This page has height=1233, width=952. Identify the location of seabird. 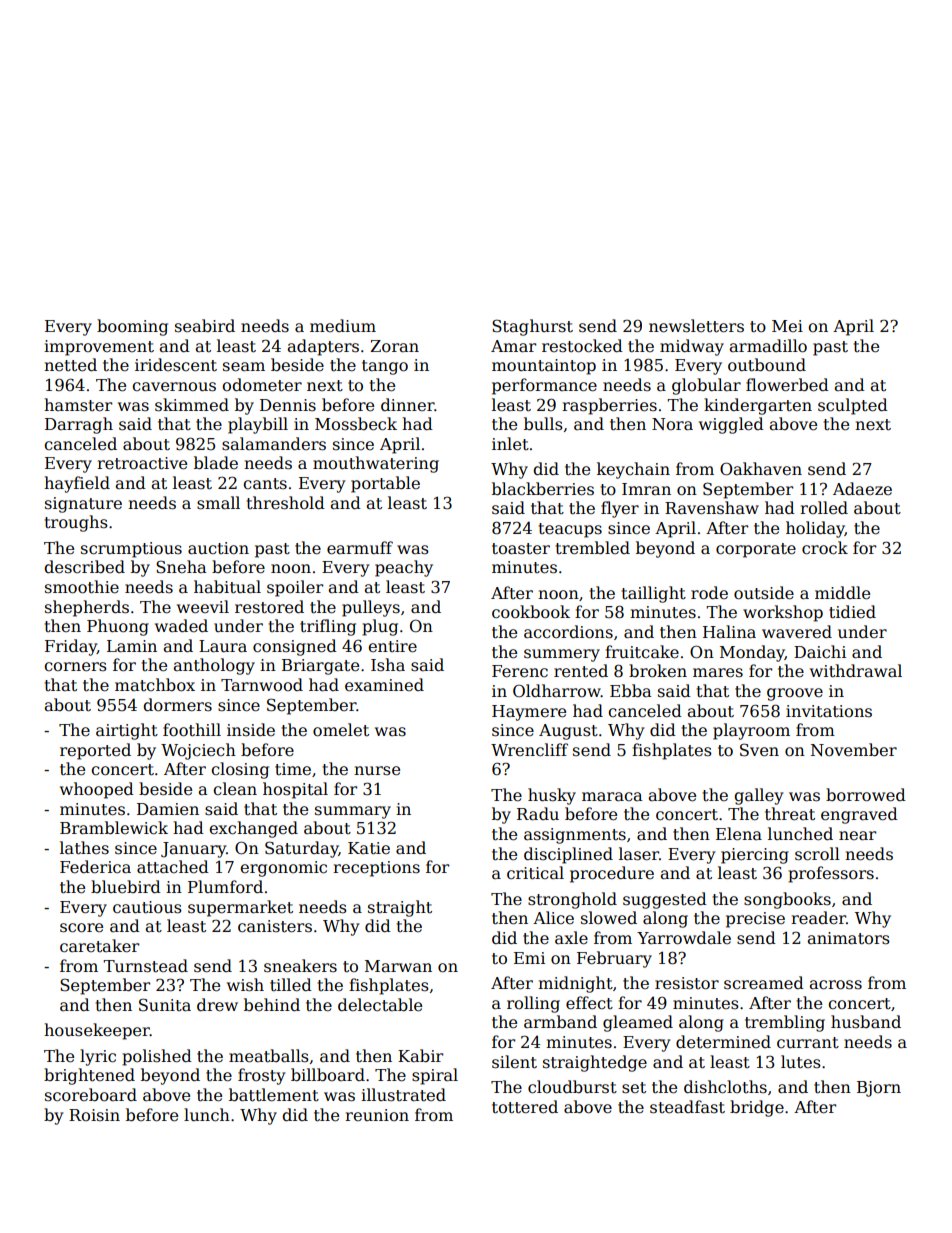
(205, 326).
